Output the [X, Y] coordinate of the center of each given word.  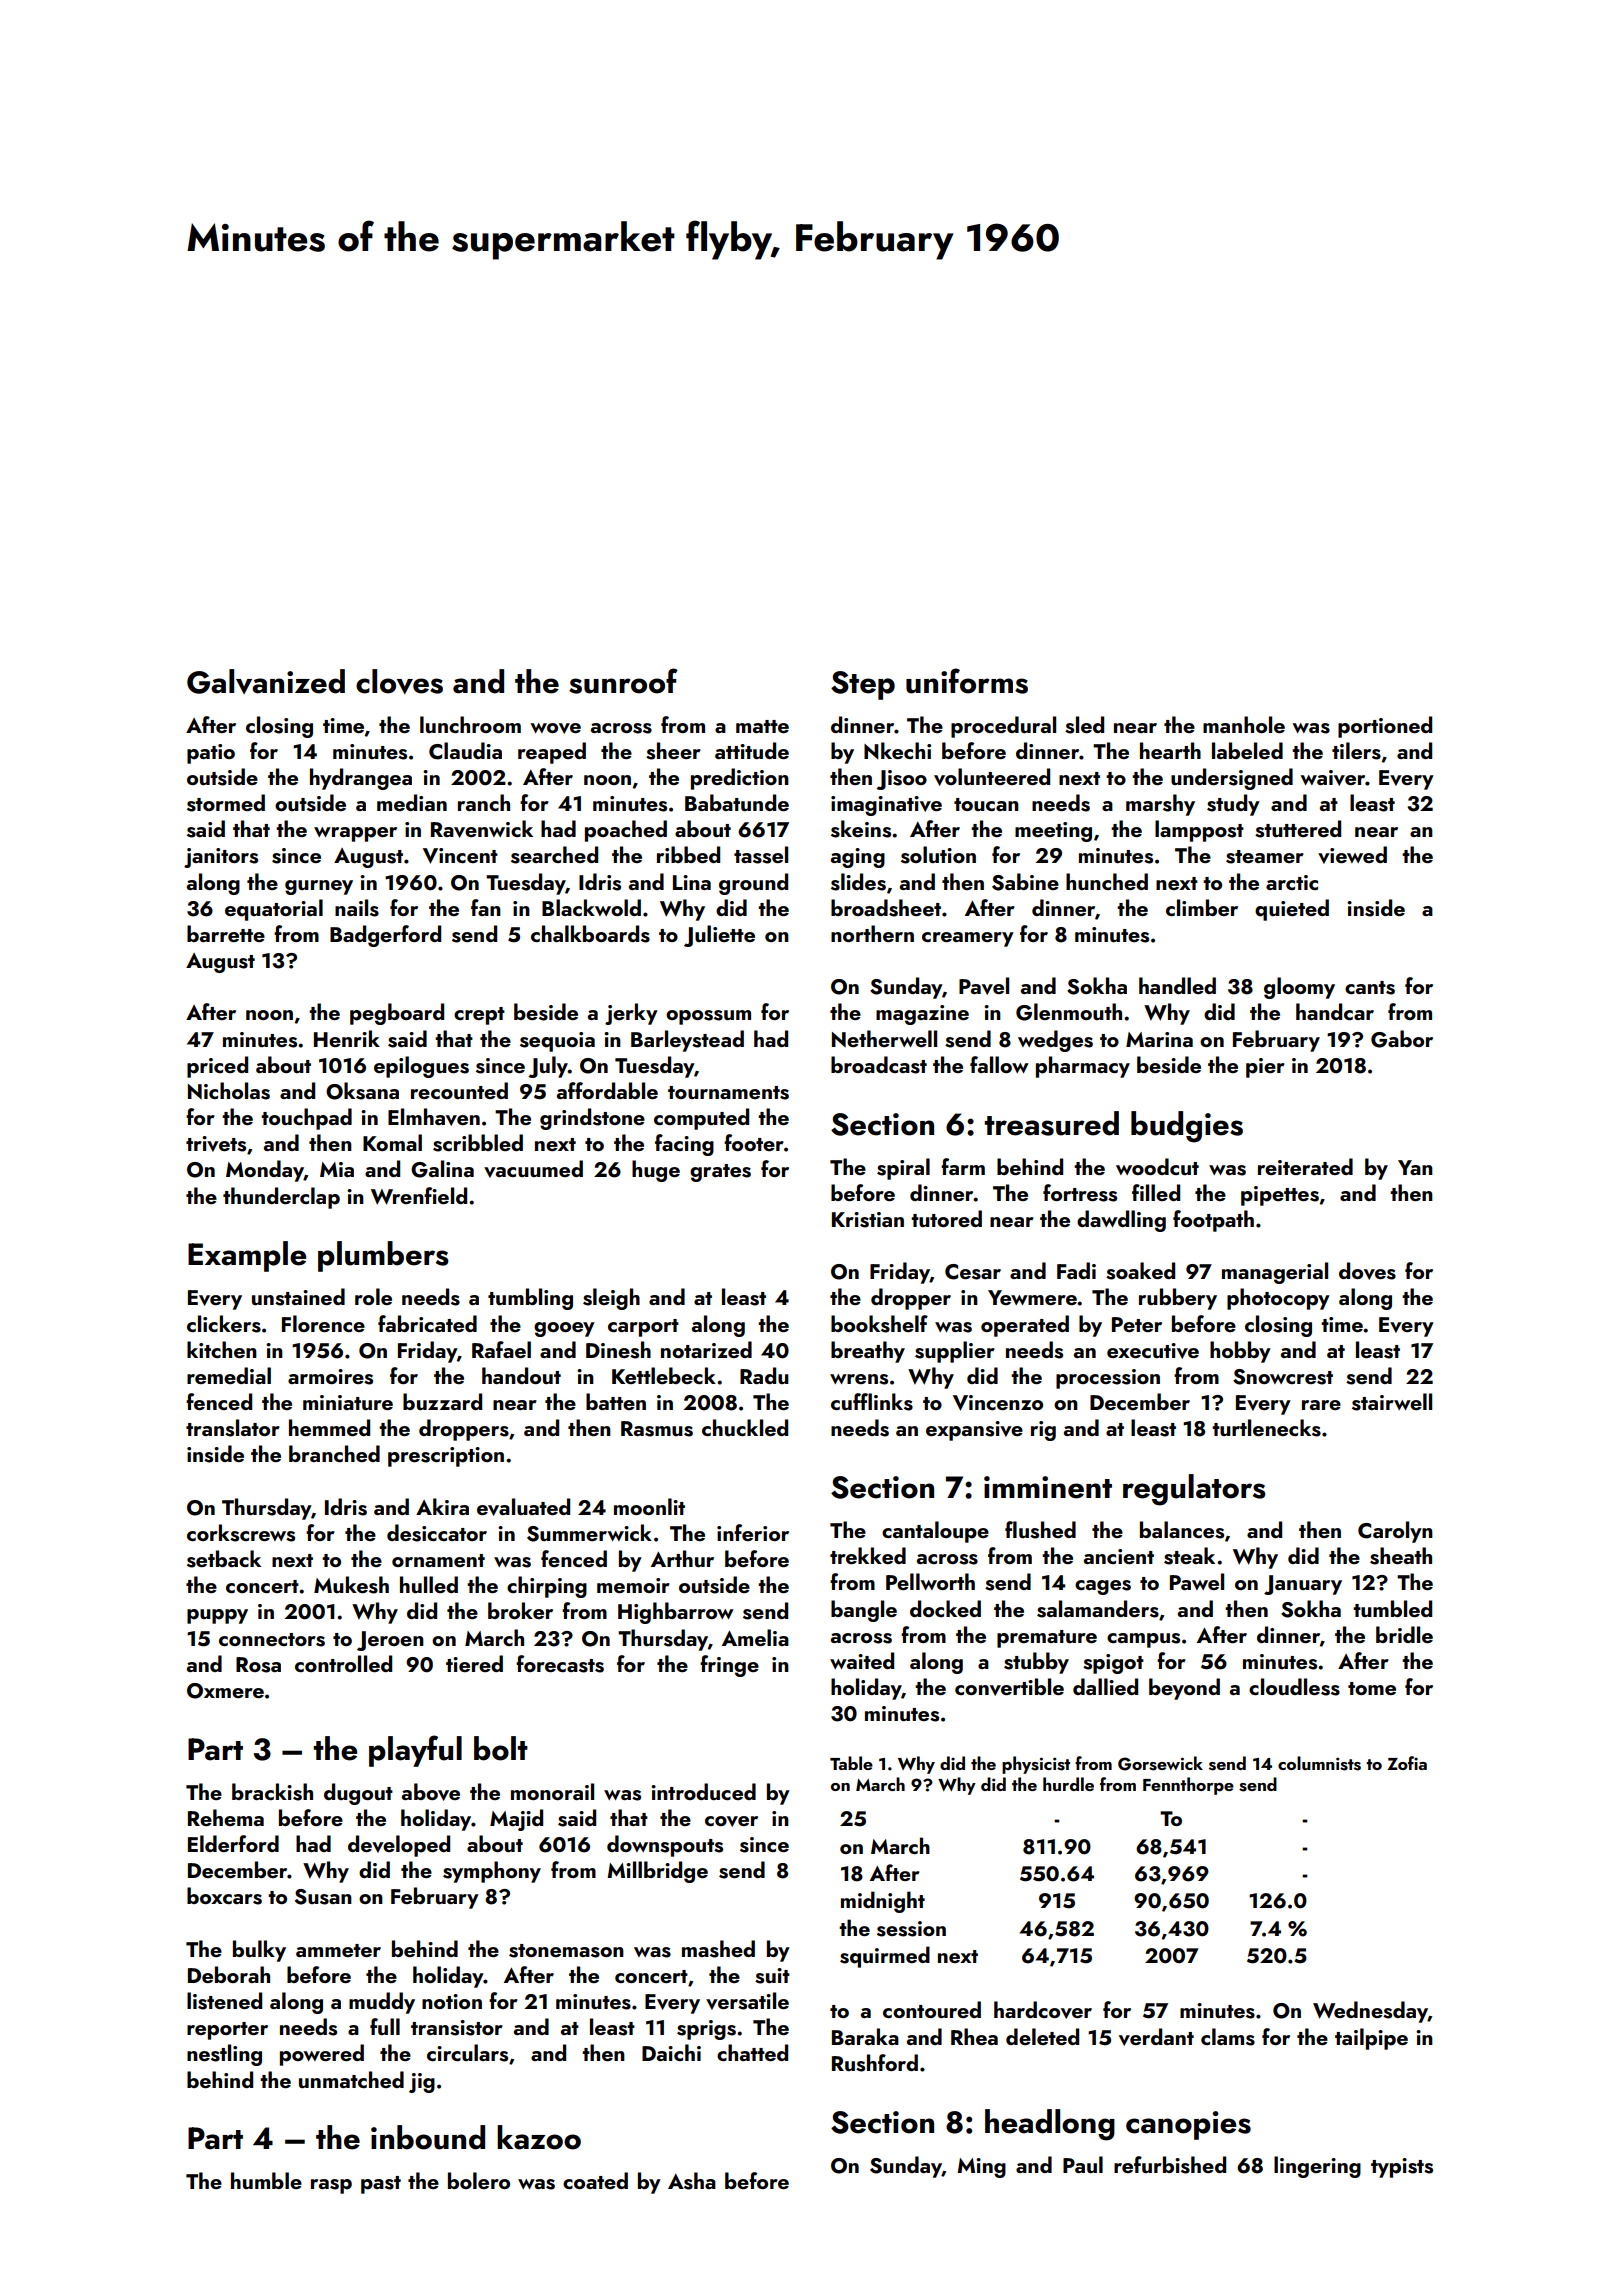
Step [863, 685]
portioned [1385, 727]
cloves [399, 681]
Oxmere [225, 1691]
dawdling [1121, 1221]
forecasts [560, 1664]
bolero [479, 2180]
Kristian [868, 1220]
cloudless [1294, 1687]
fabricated [427, 1323]
